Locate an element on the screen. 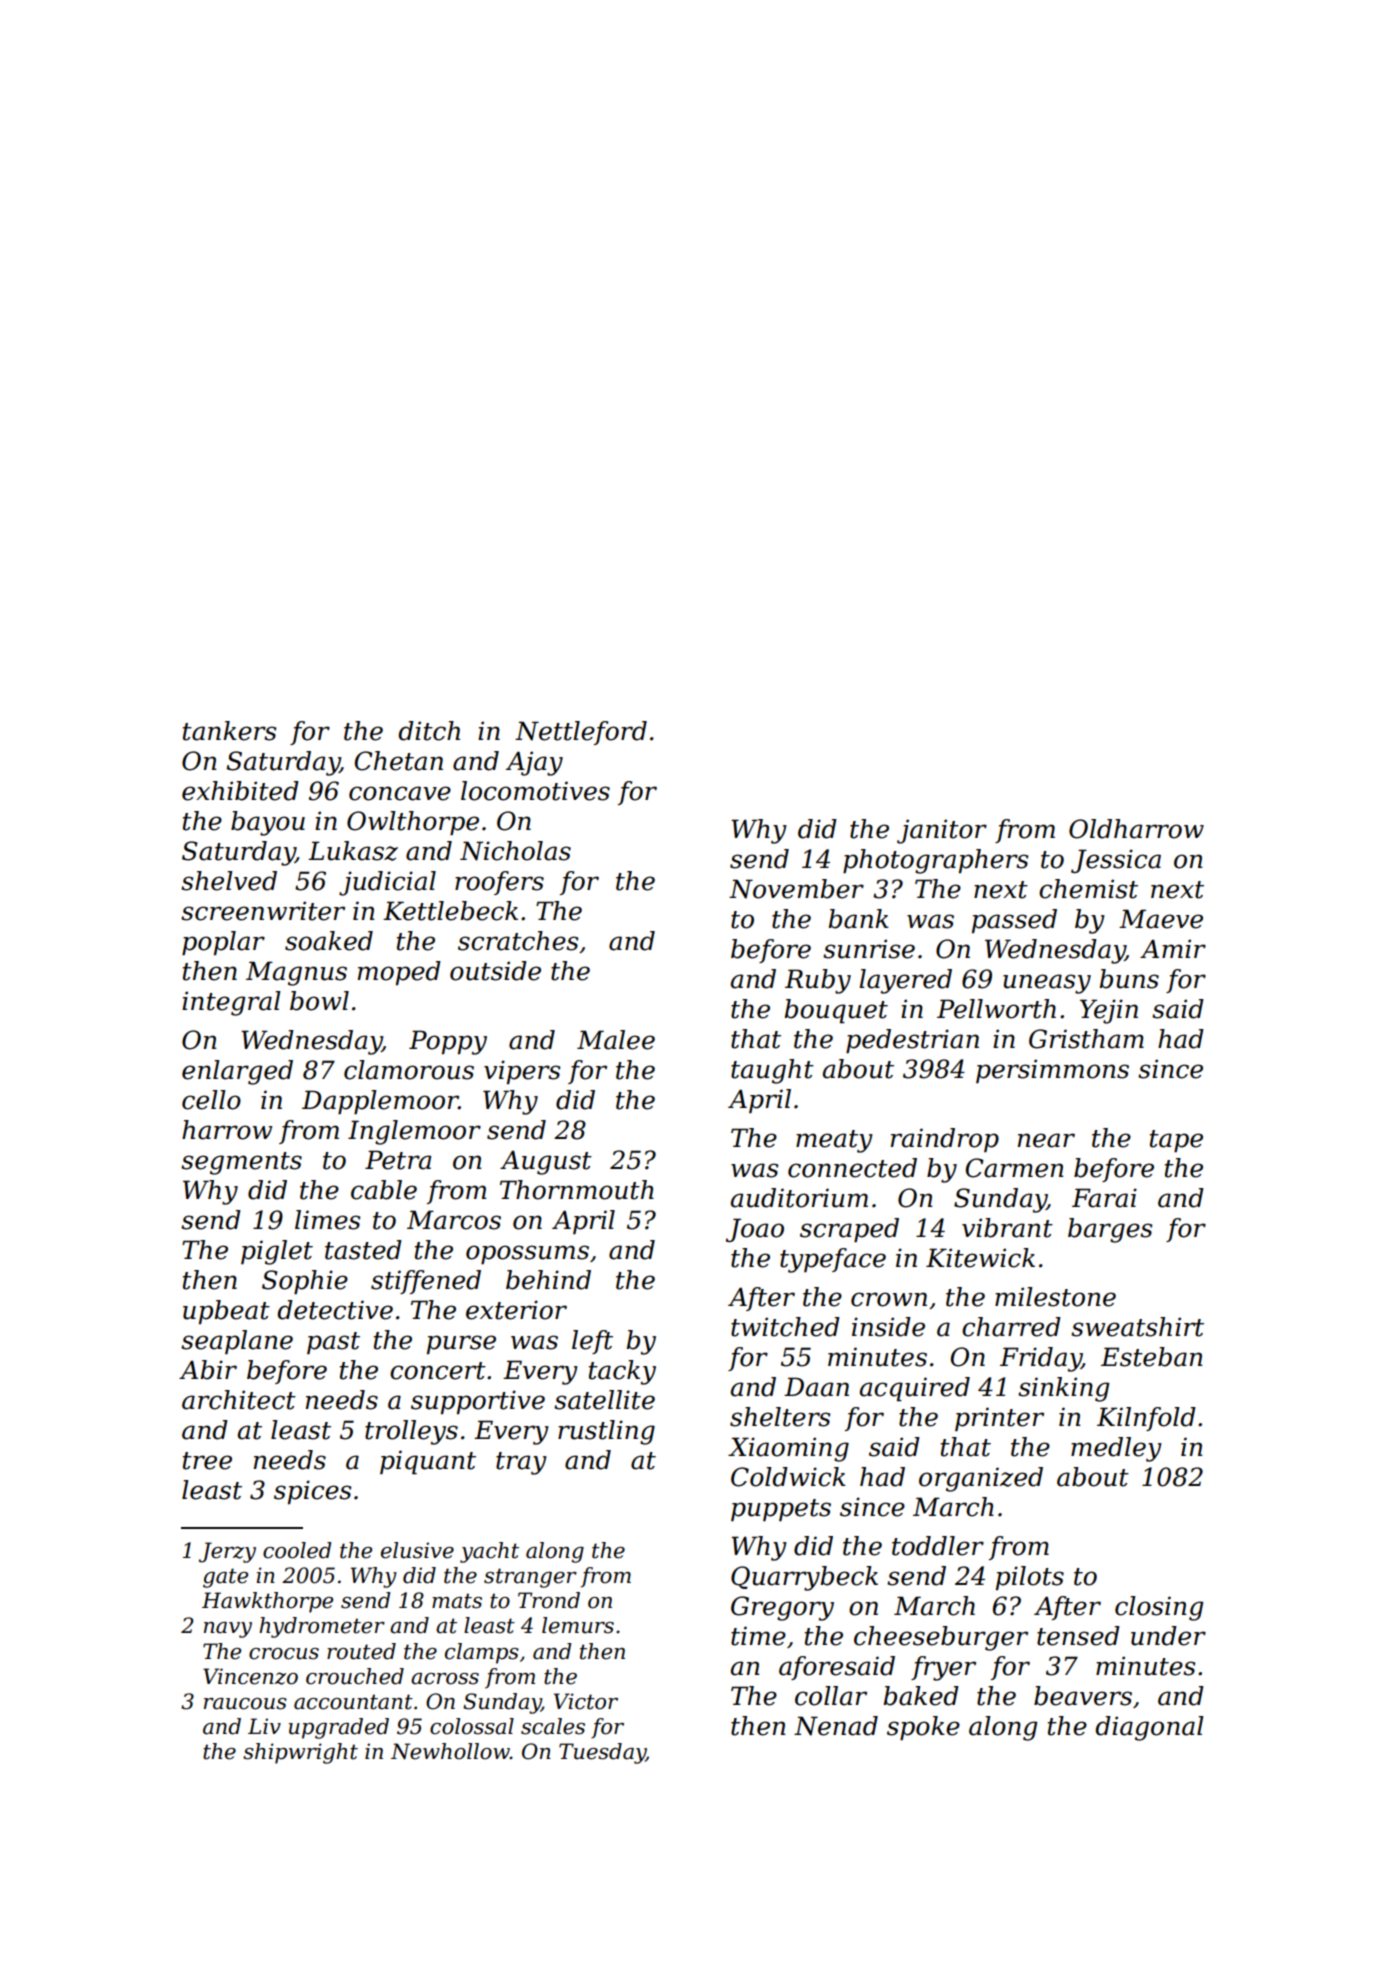 Image resolution: width=1386 pixels, height=1969 pixels. near is located at coordinates (1046, 1140).
